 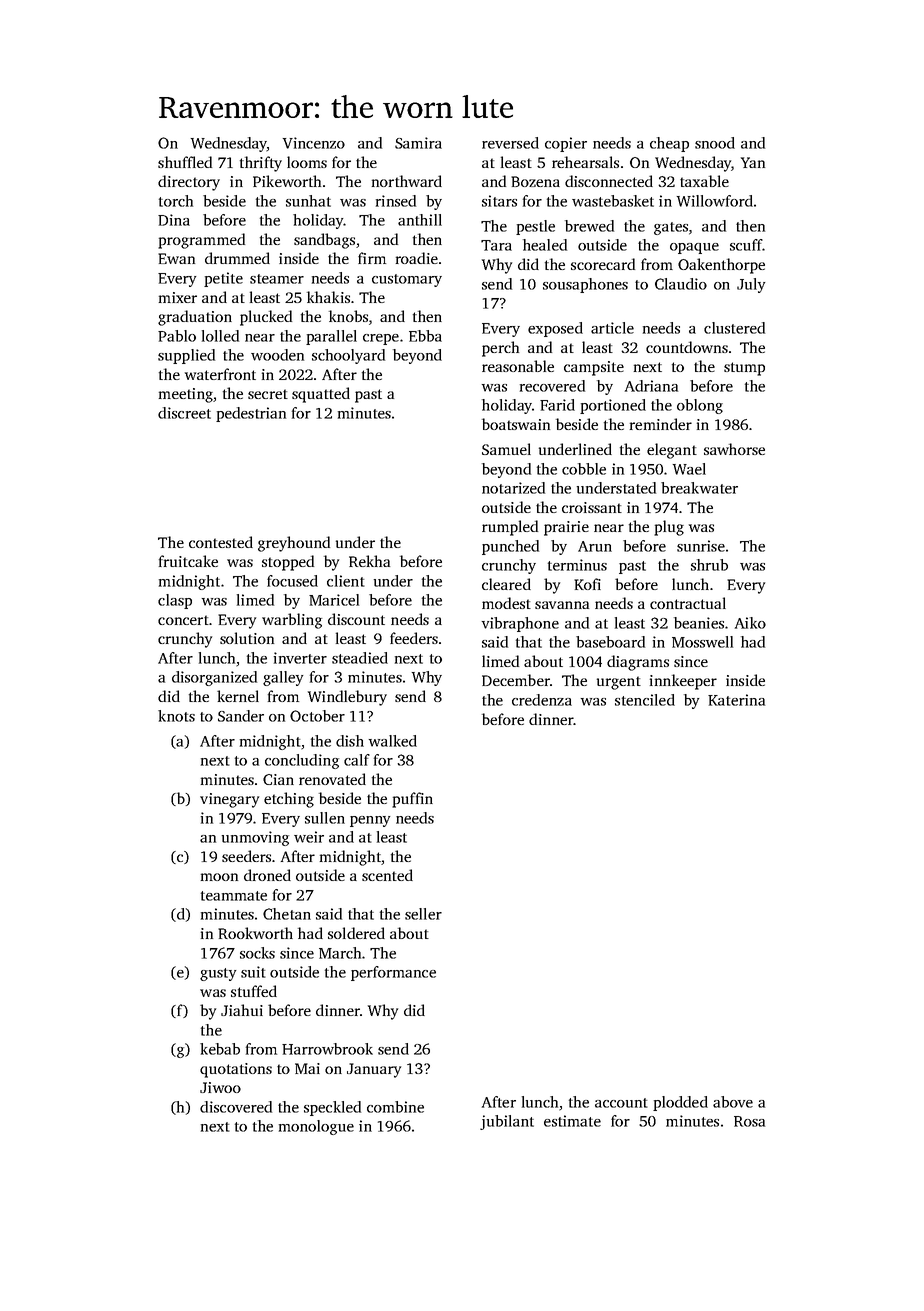 What do you see at coordinates (736, 700) in the screenshot?
I see `Katerina` at bounding box center [736, 700].
